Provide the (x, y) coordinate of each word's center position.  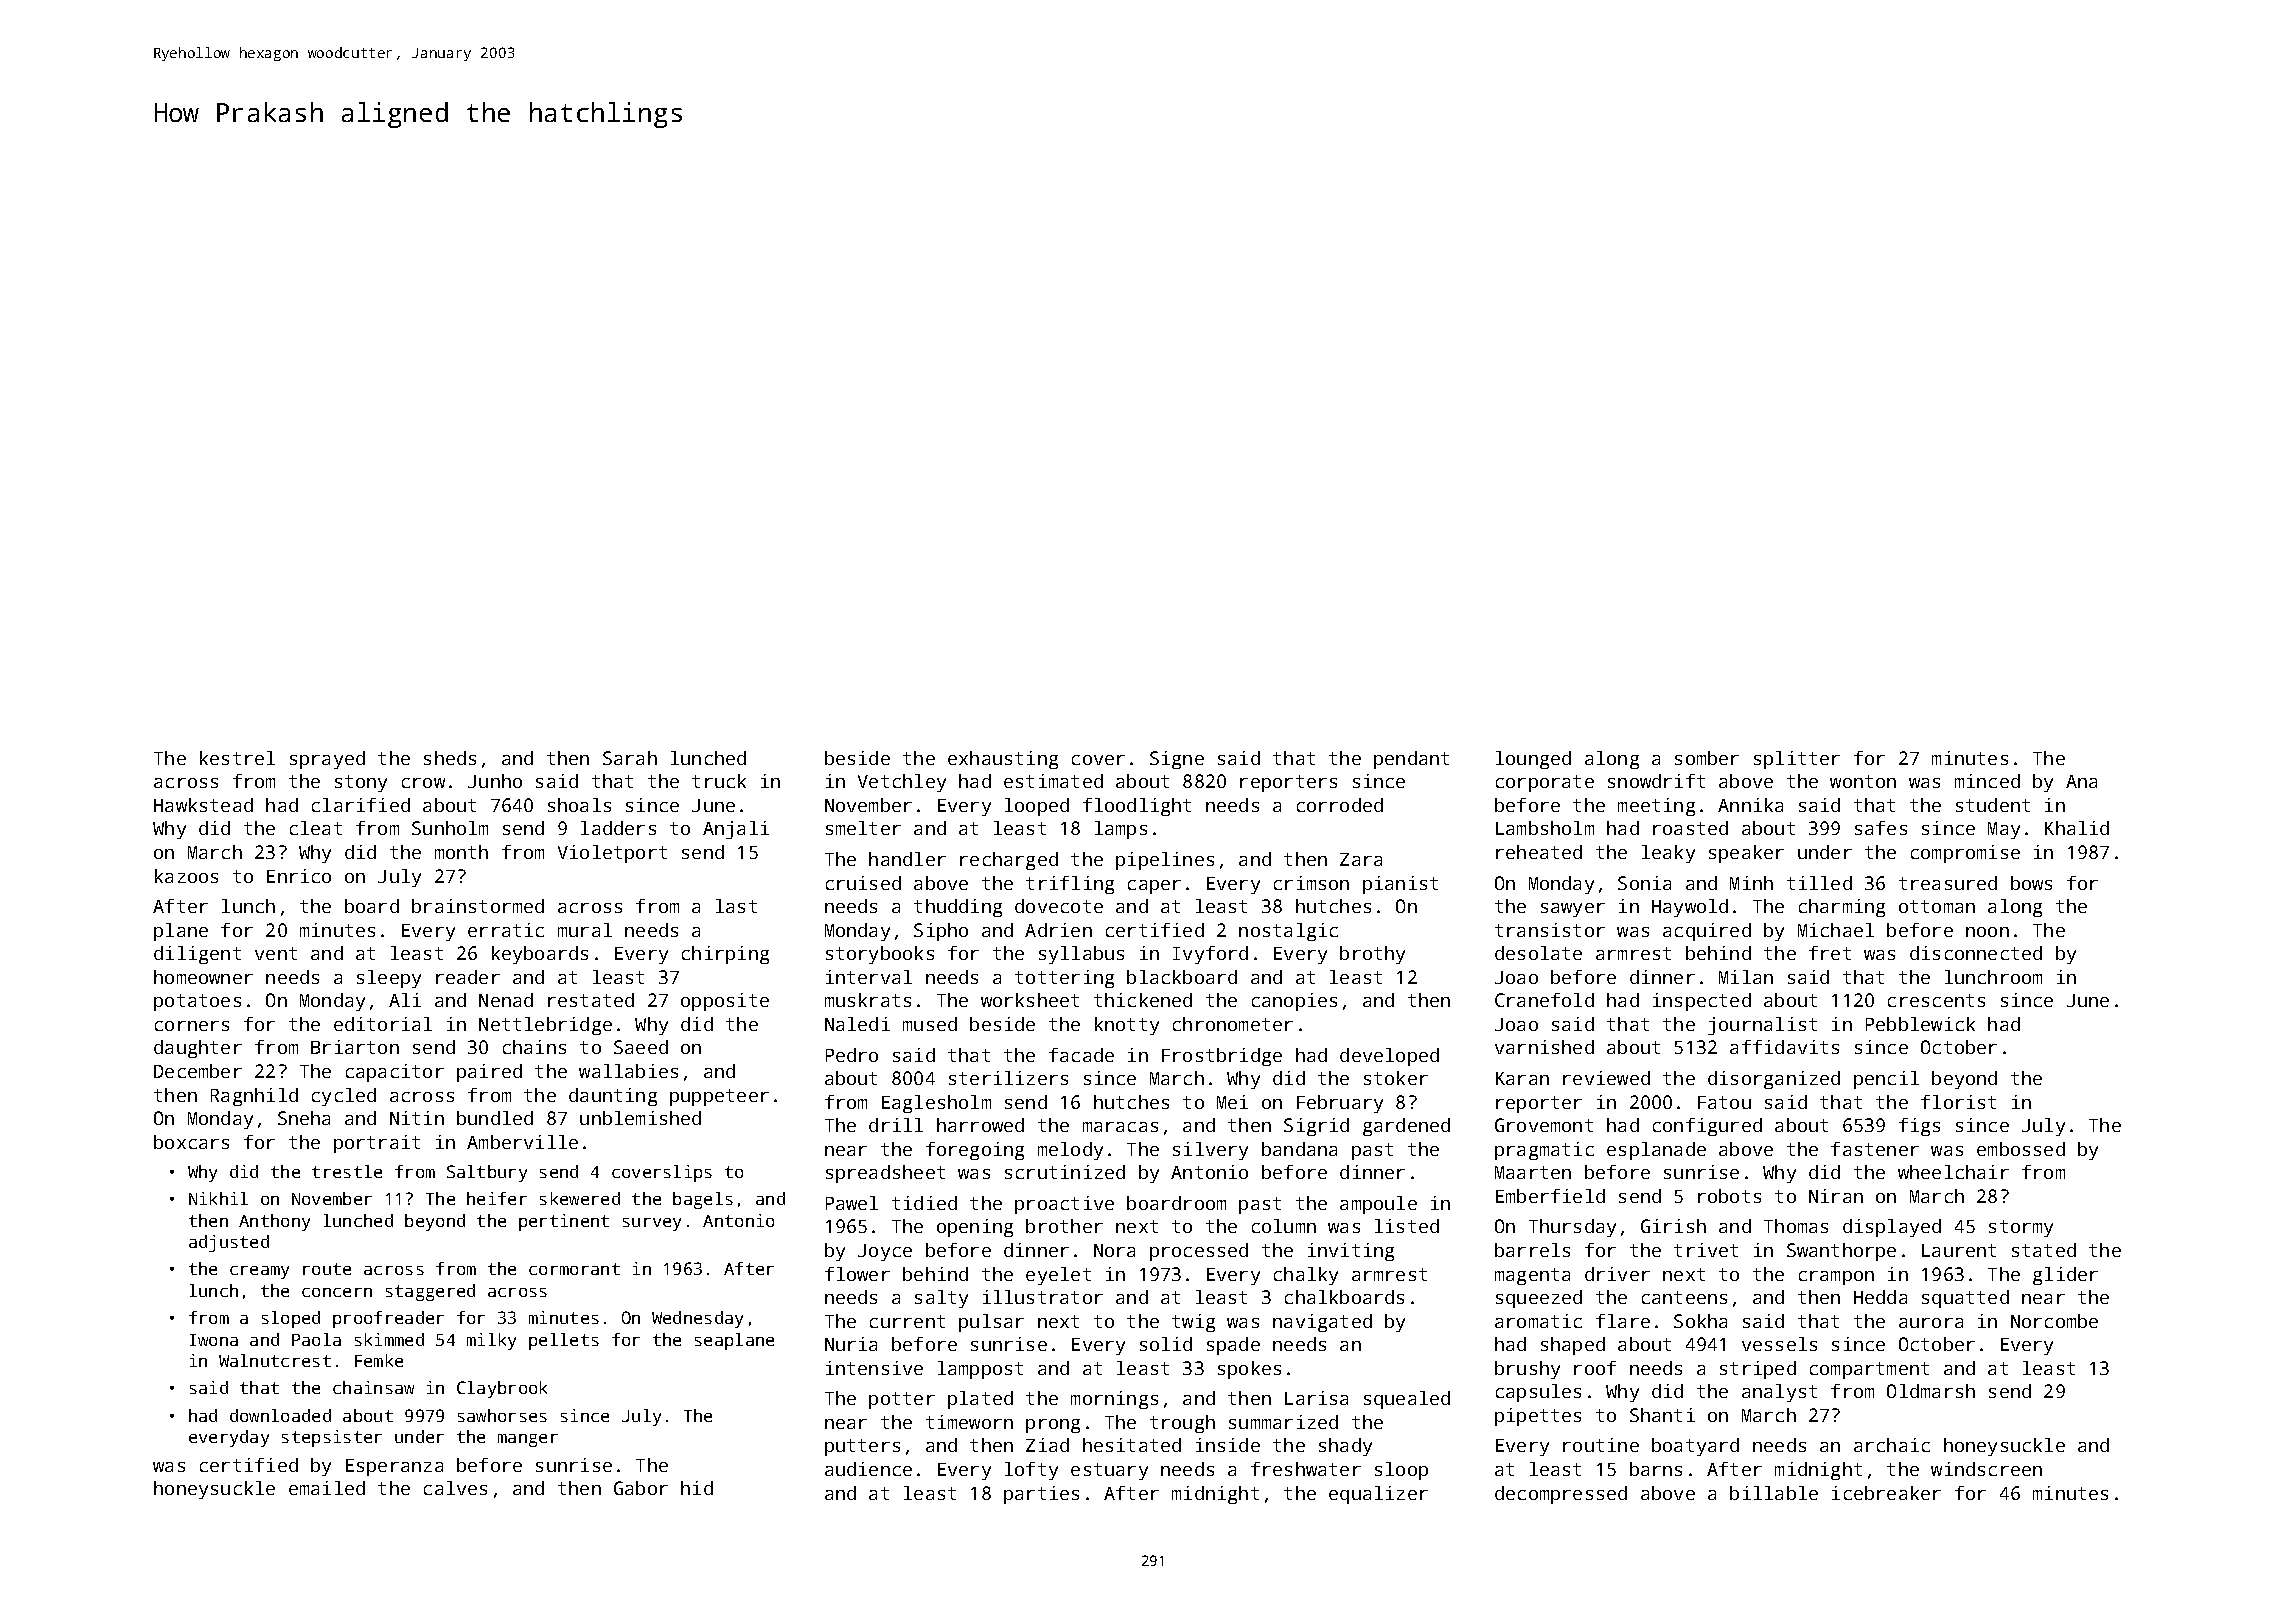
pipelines (1165, 861)
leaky (1668, 854)
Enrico (299, 876)
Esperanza (394, 1467)
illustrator (1043, 1297)
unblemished (640, 1118)
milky (491, 1341)
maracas (1120, 1127)
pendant (1411, 760)
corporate (1545, 783)
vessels (1779, 1344)
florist (1958, 1102)
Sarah (630, 758)
